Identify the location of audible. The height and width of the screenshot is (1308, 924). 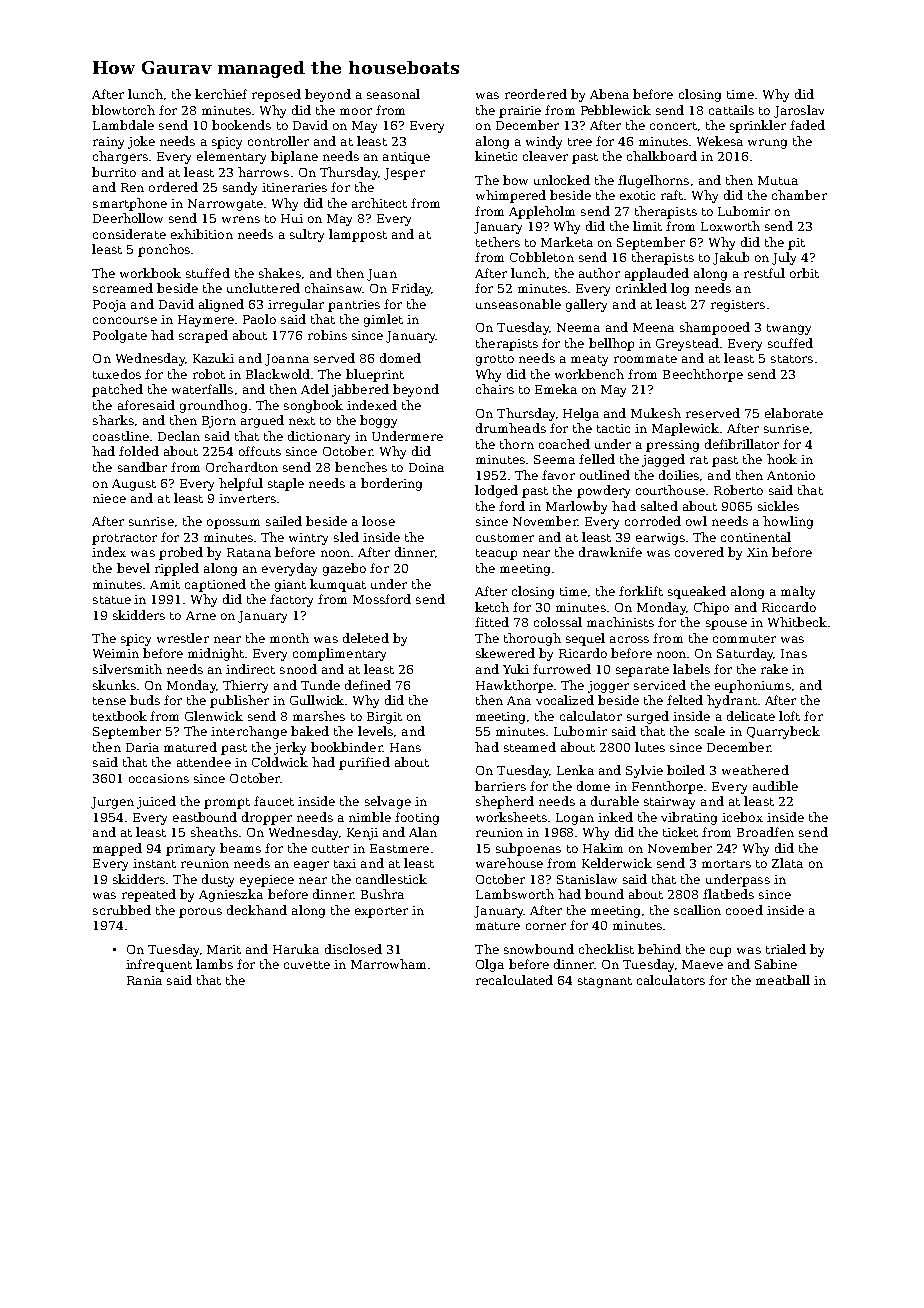
(775, 786).
